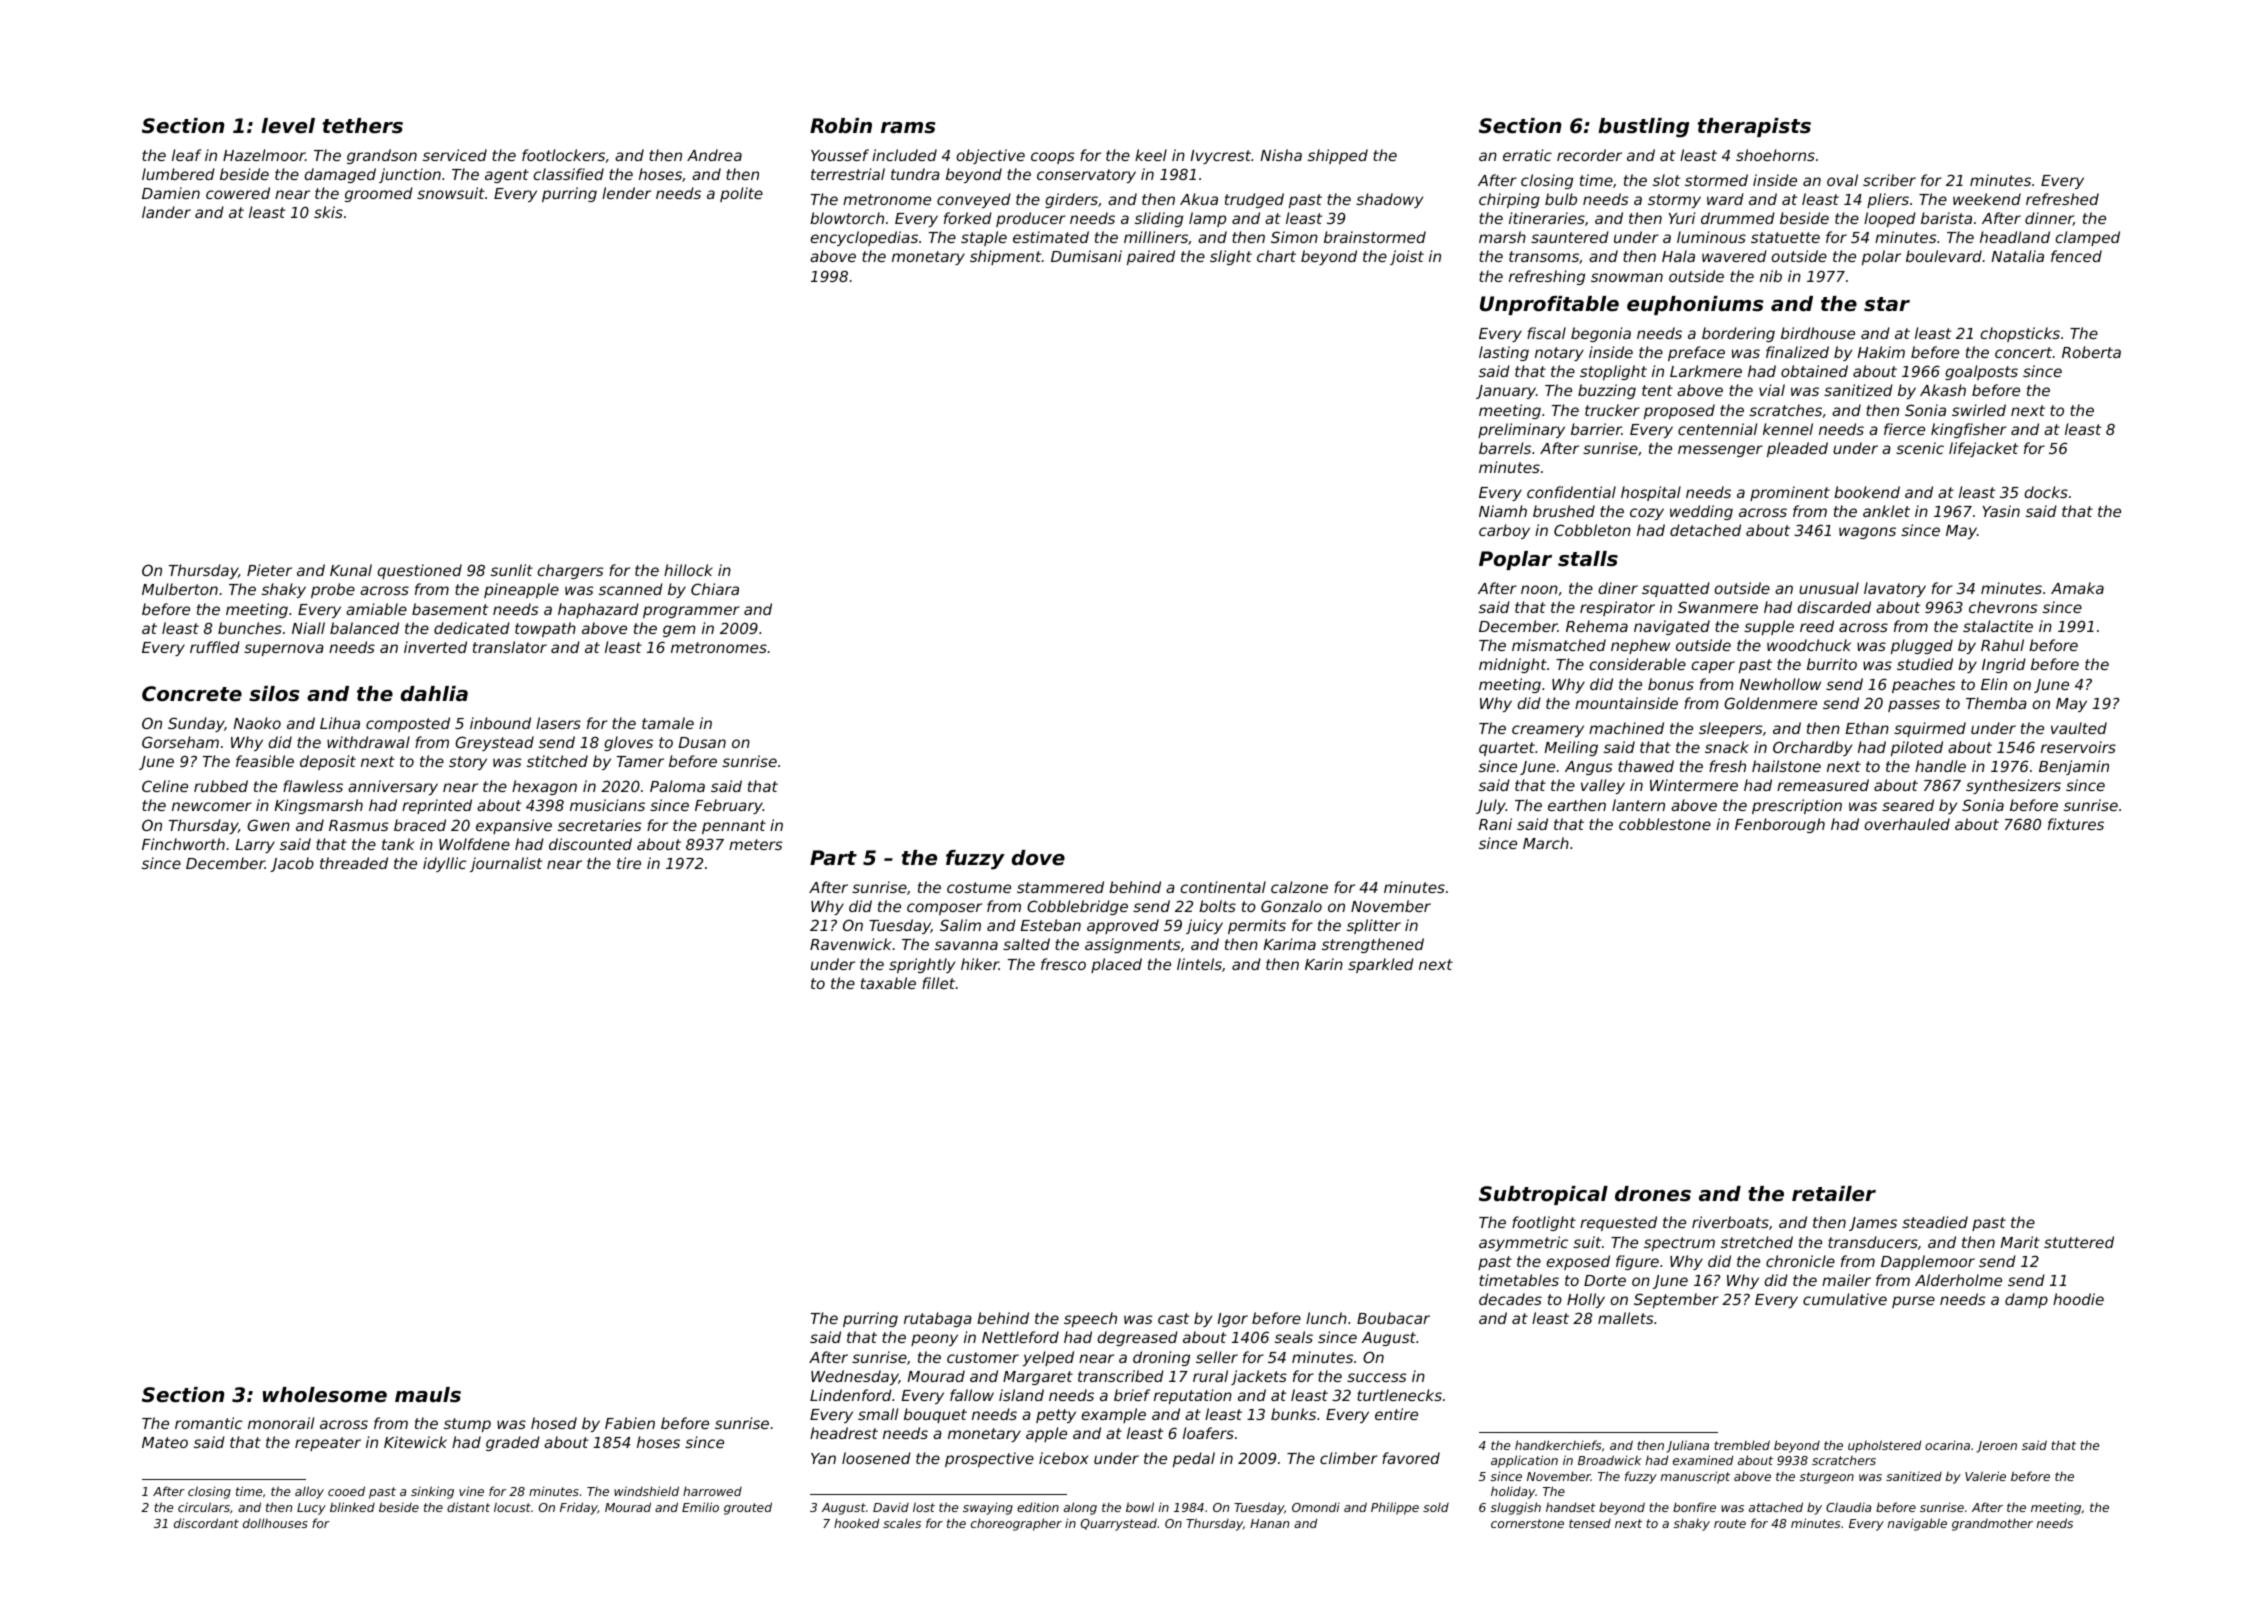 Image resolution: width=2265 pixels, height=1602 pixels. Describe the element at coordinates (1997, 1447) in the image. I see `Jeroen` at that location.
